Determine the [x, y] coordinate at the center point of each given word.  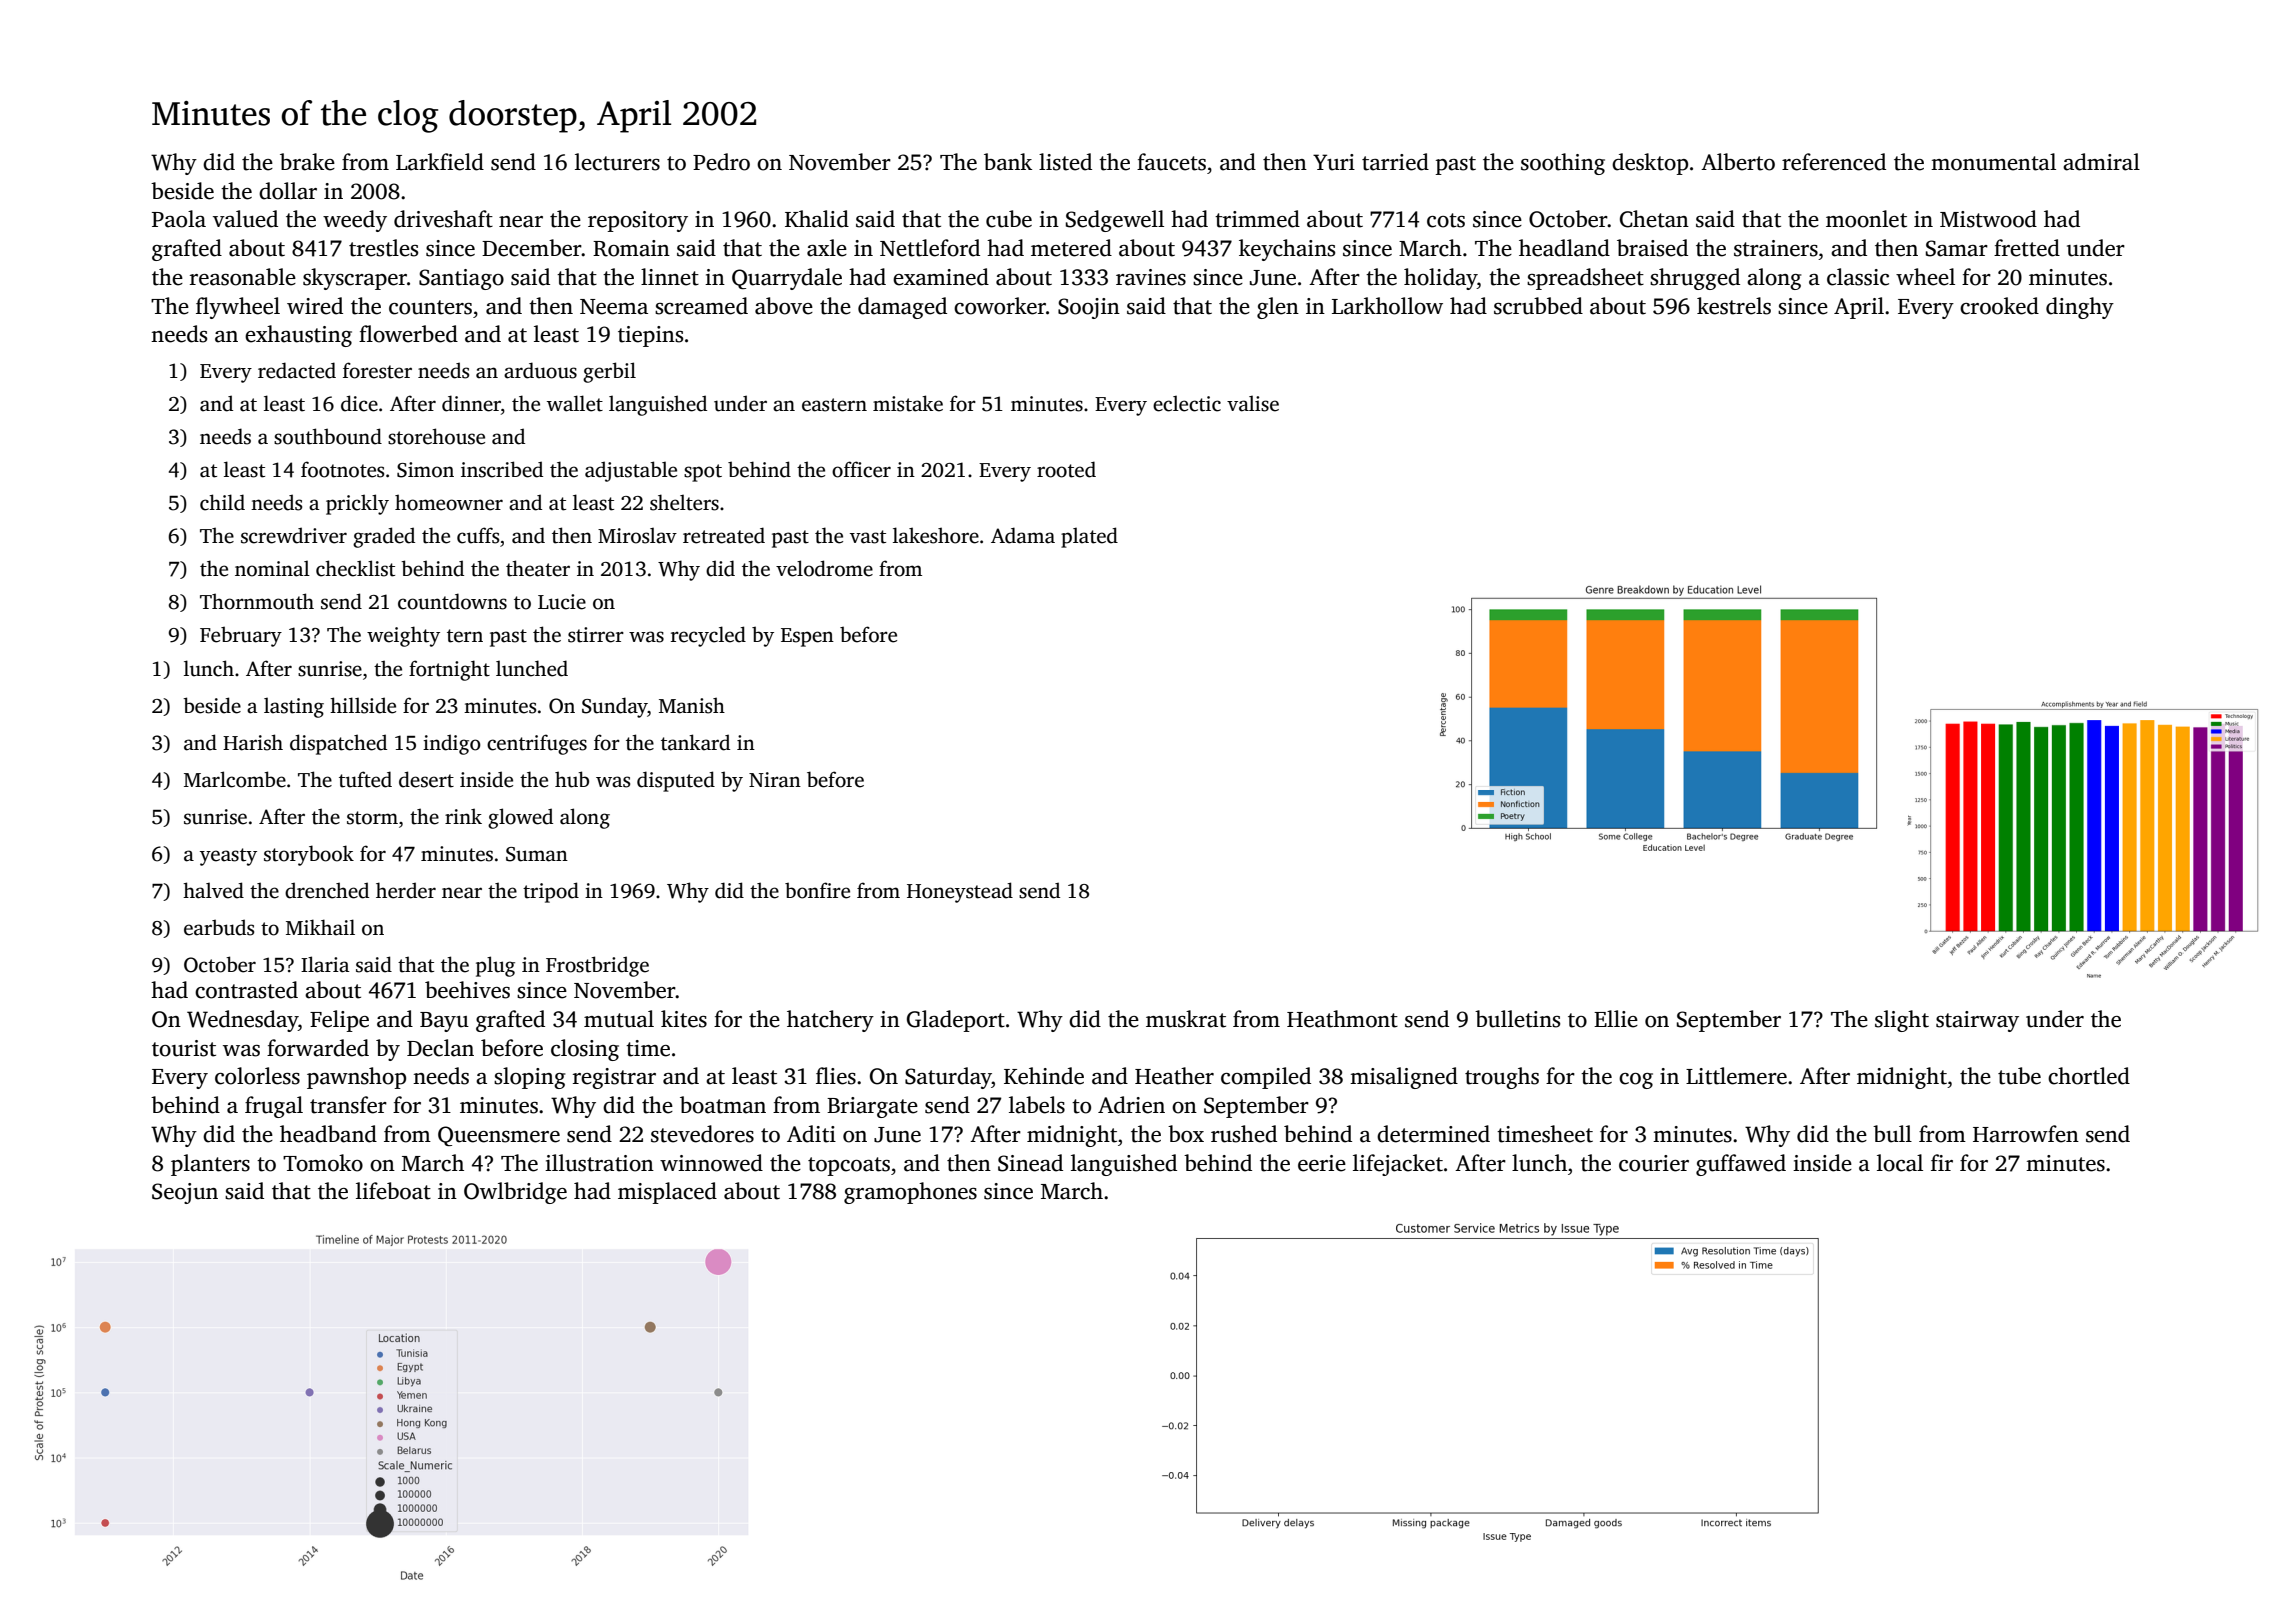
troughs [1502, 1078]
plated [1089, 537]
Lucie [562, 602]
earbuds [219, 927]
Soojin [1089, 308]
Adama [1023, 535]
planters [210, 1165]
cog [1636, 1081]
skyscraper [355, 279]
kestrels [1734, 306]
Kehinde [1044, 1076]
